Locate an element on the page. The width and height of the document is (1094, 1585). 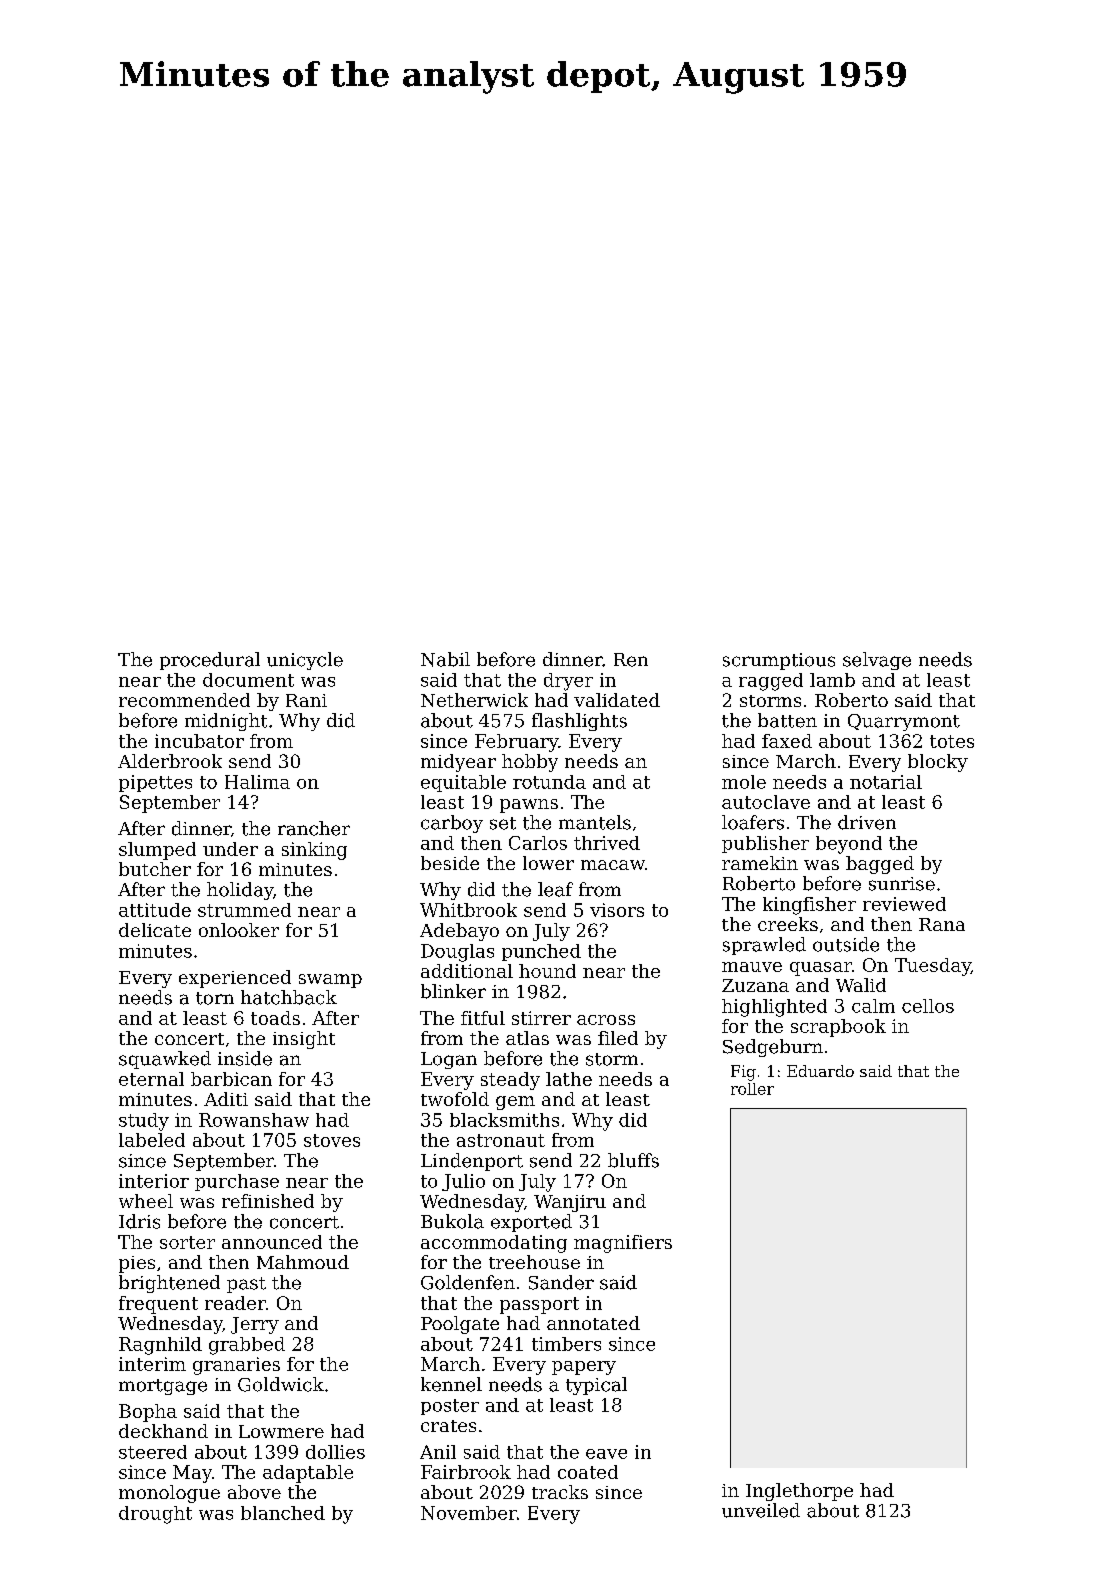
swamp is located at coordinates (330, 981).
